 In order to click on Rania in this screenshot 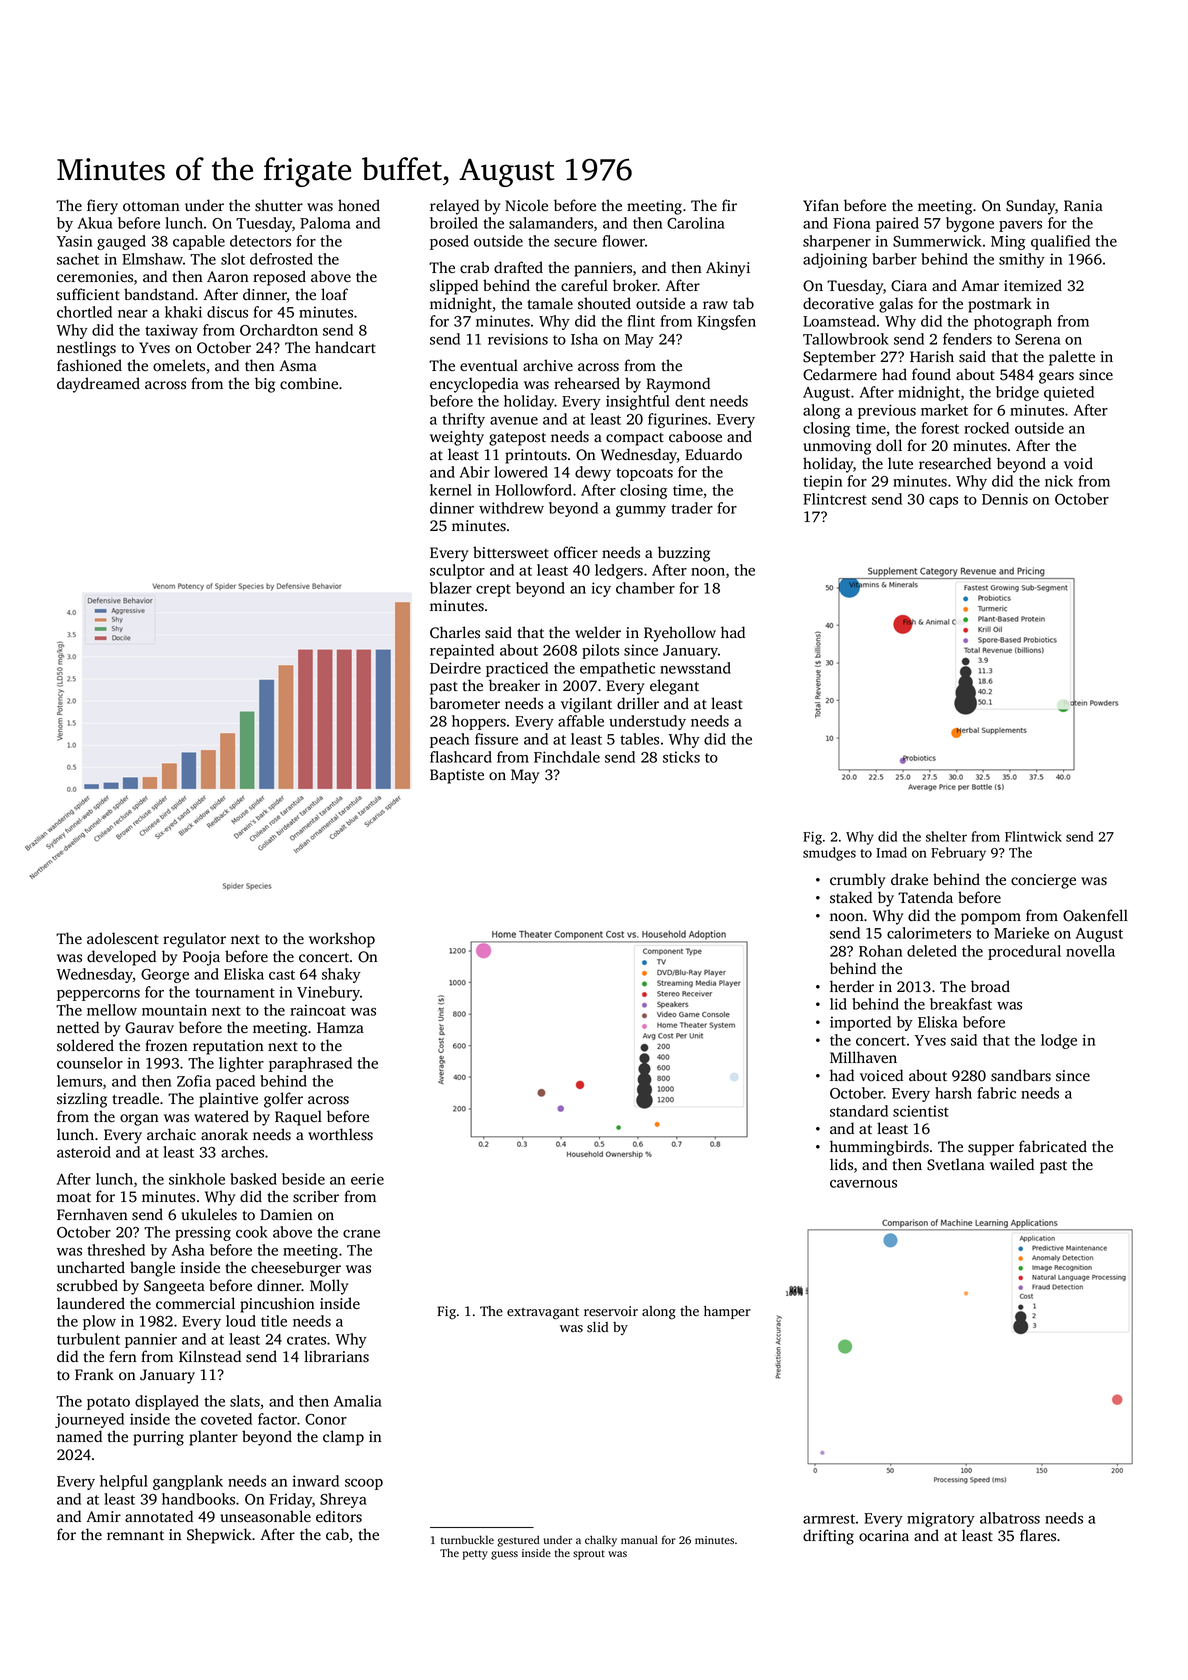, I will do `click(1083, 206)`.
